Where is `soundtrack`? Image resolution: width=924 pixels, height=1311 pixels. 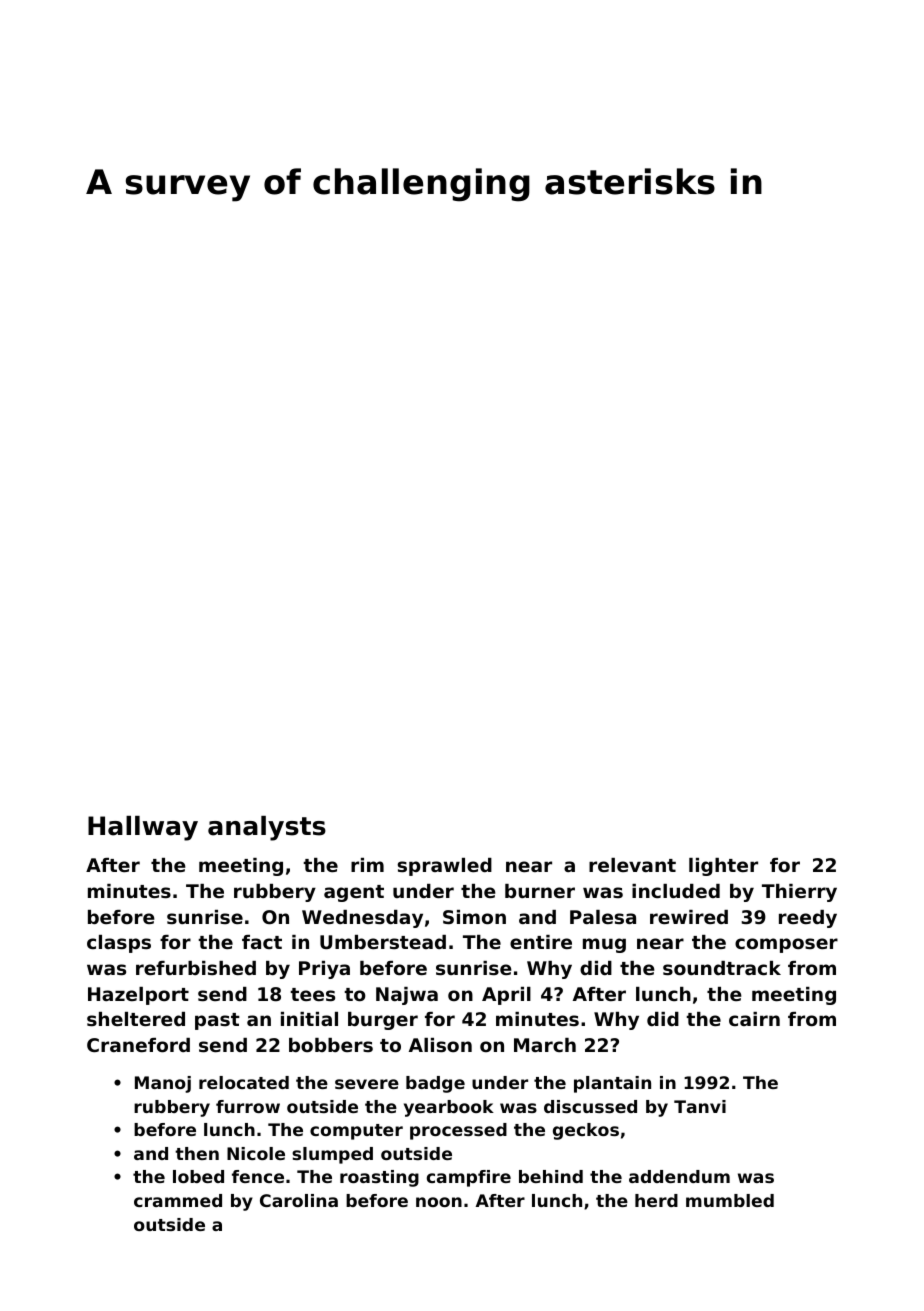
soundtrack is located at coordinates (722, 968).
